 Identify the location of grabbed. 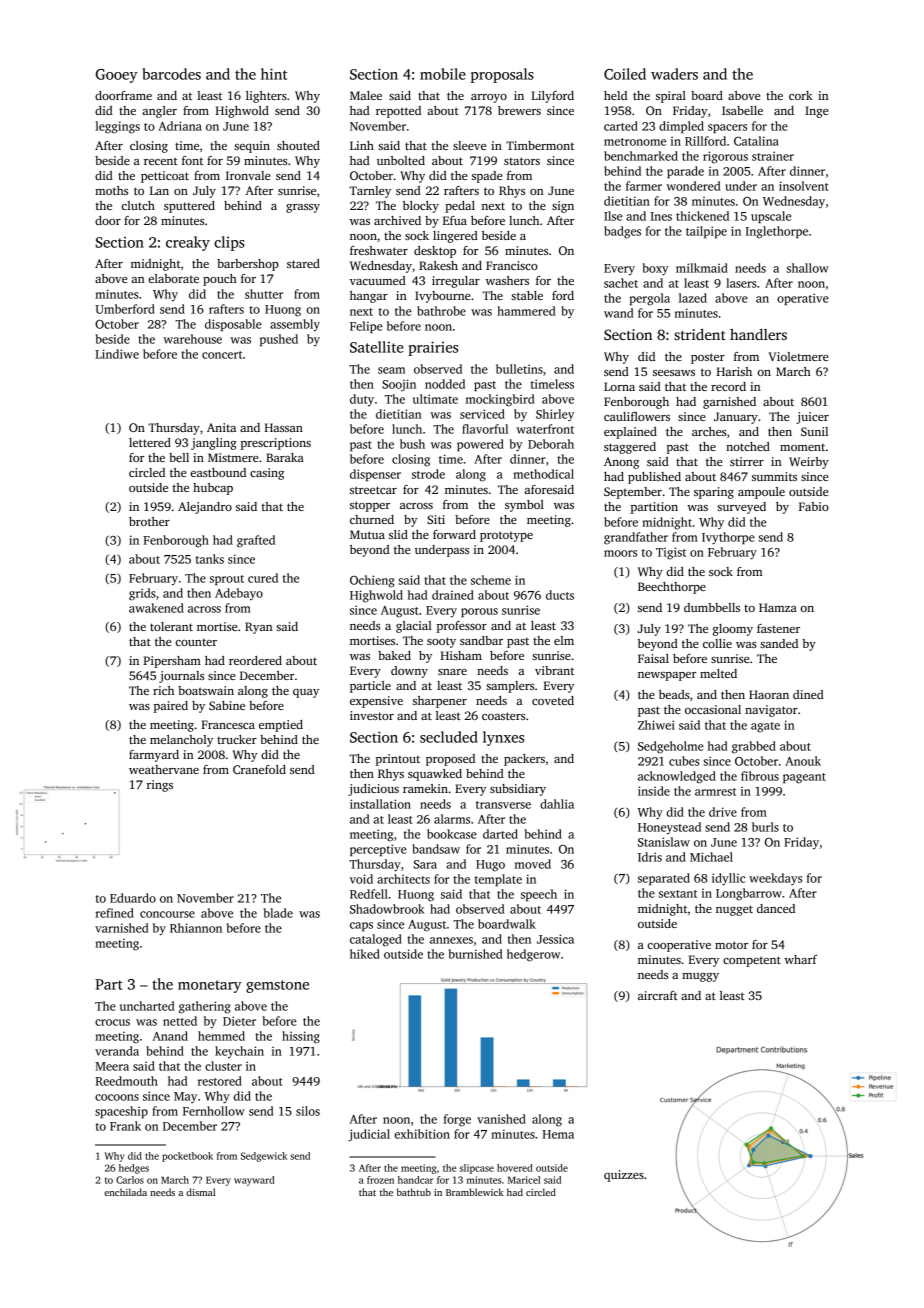
(754, 747).
